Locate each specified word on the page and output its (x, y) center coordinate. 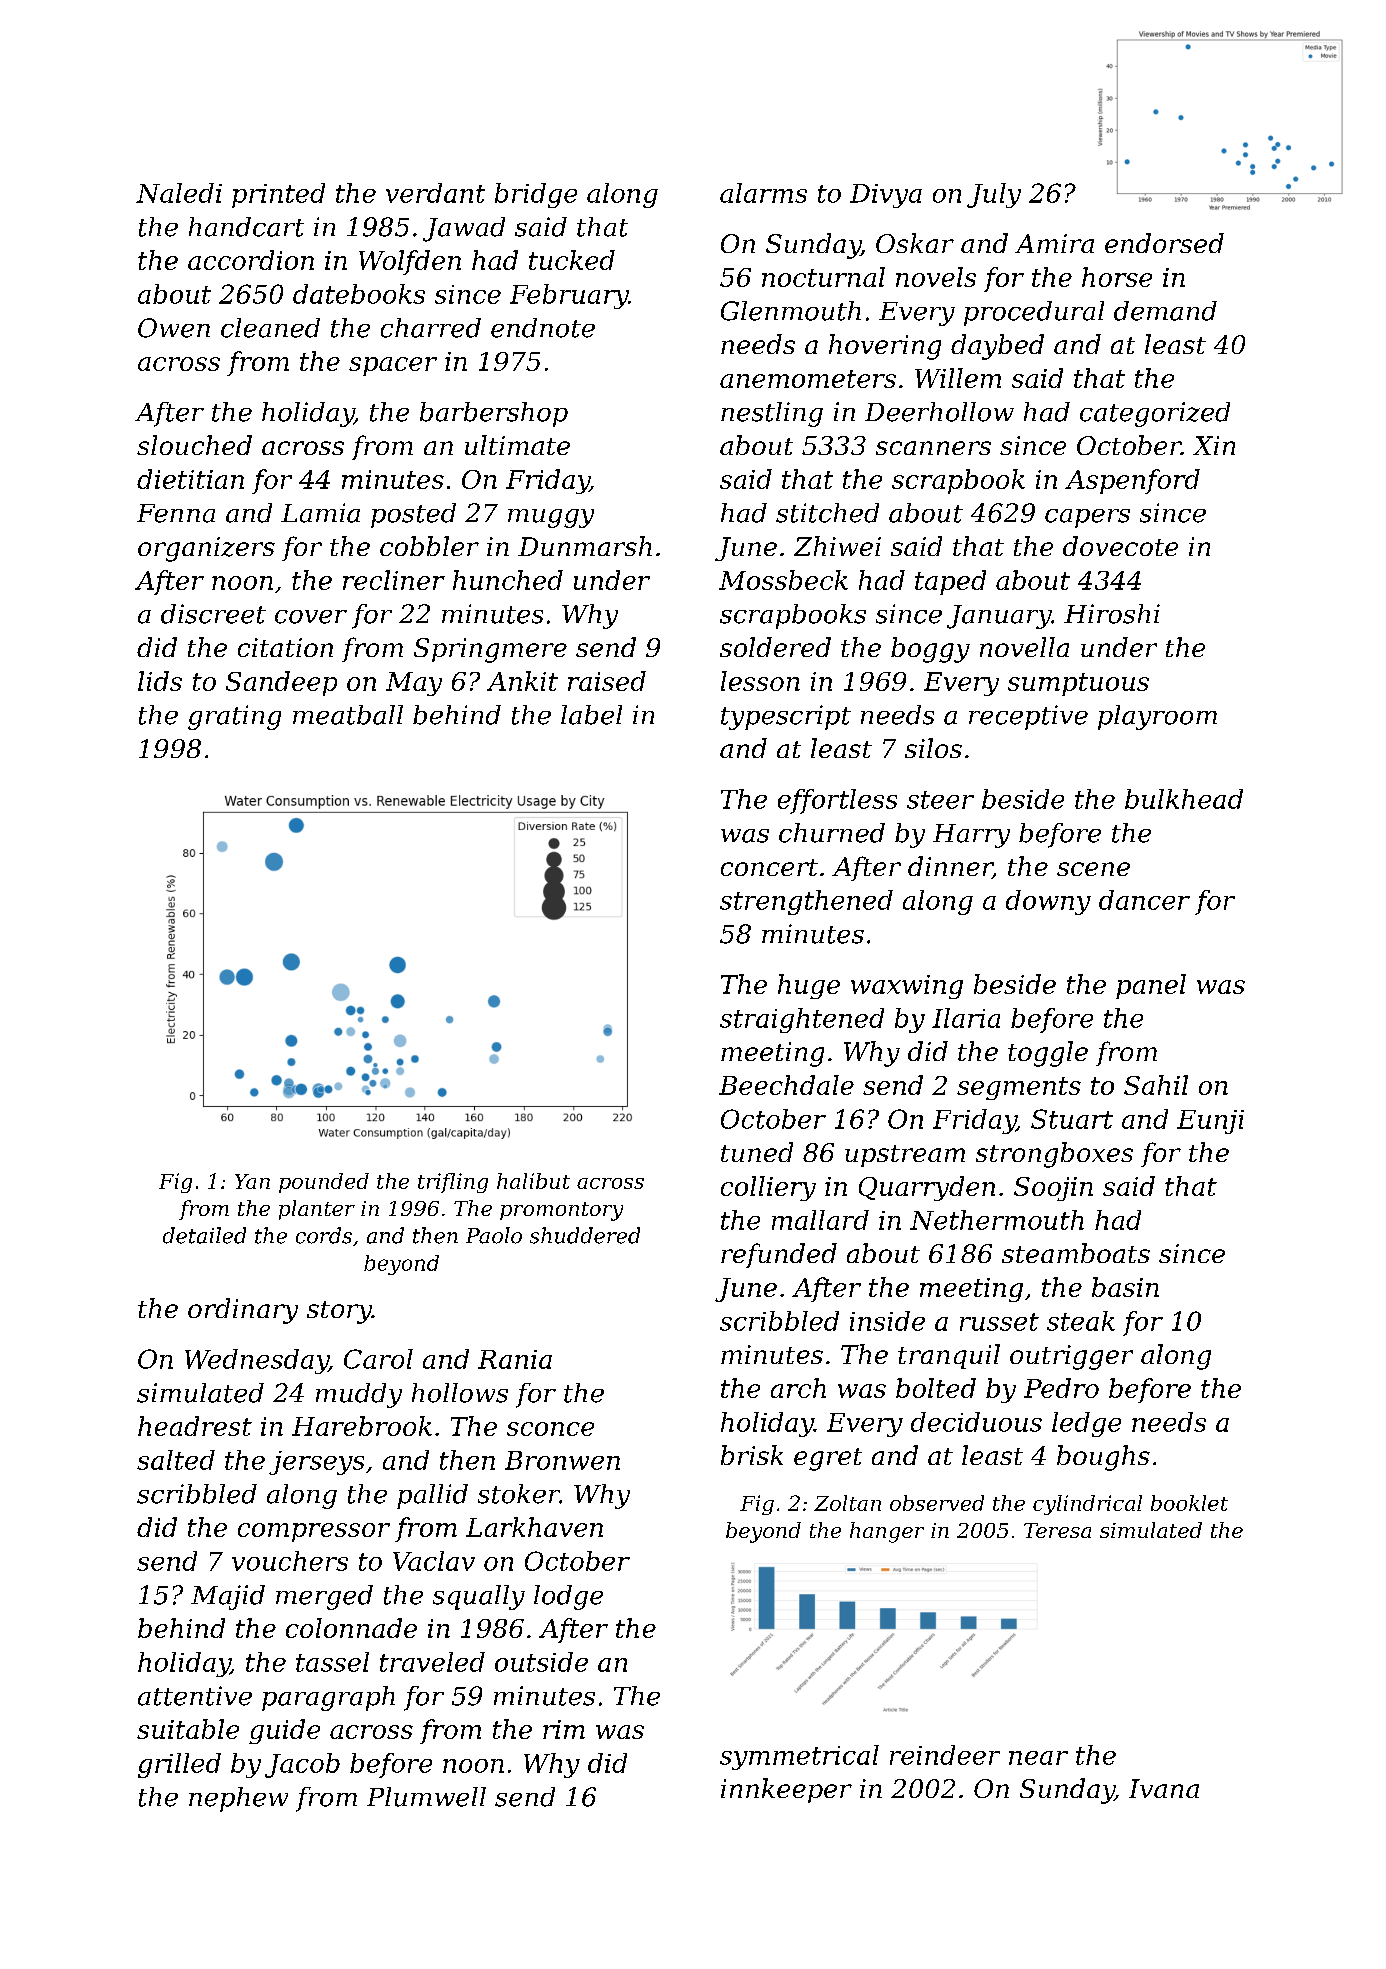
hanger (887, 1532)
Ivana (1164, 1788)
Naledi (179, 193)
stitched (827, 513)
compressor (314, 1532)
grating (234, 717)
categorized (1155, 414)
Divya (886, 196)
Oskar (915, 243)
